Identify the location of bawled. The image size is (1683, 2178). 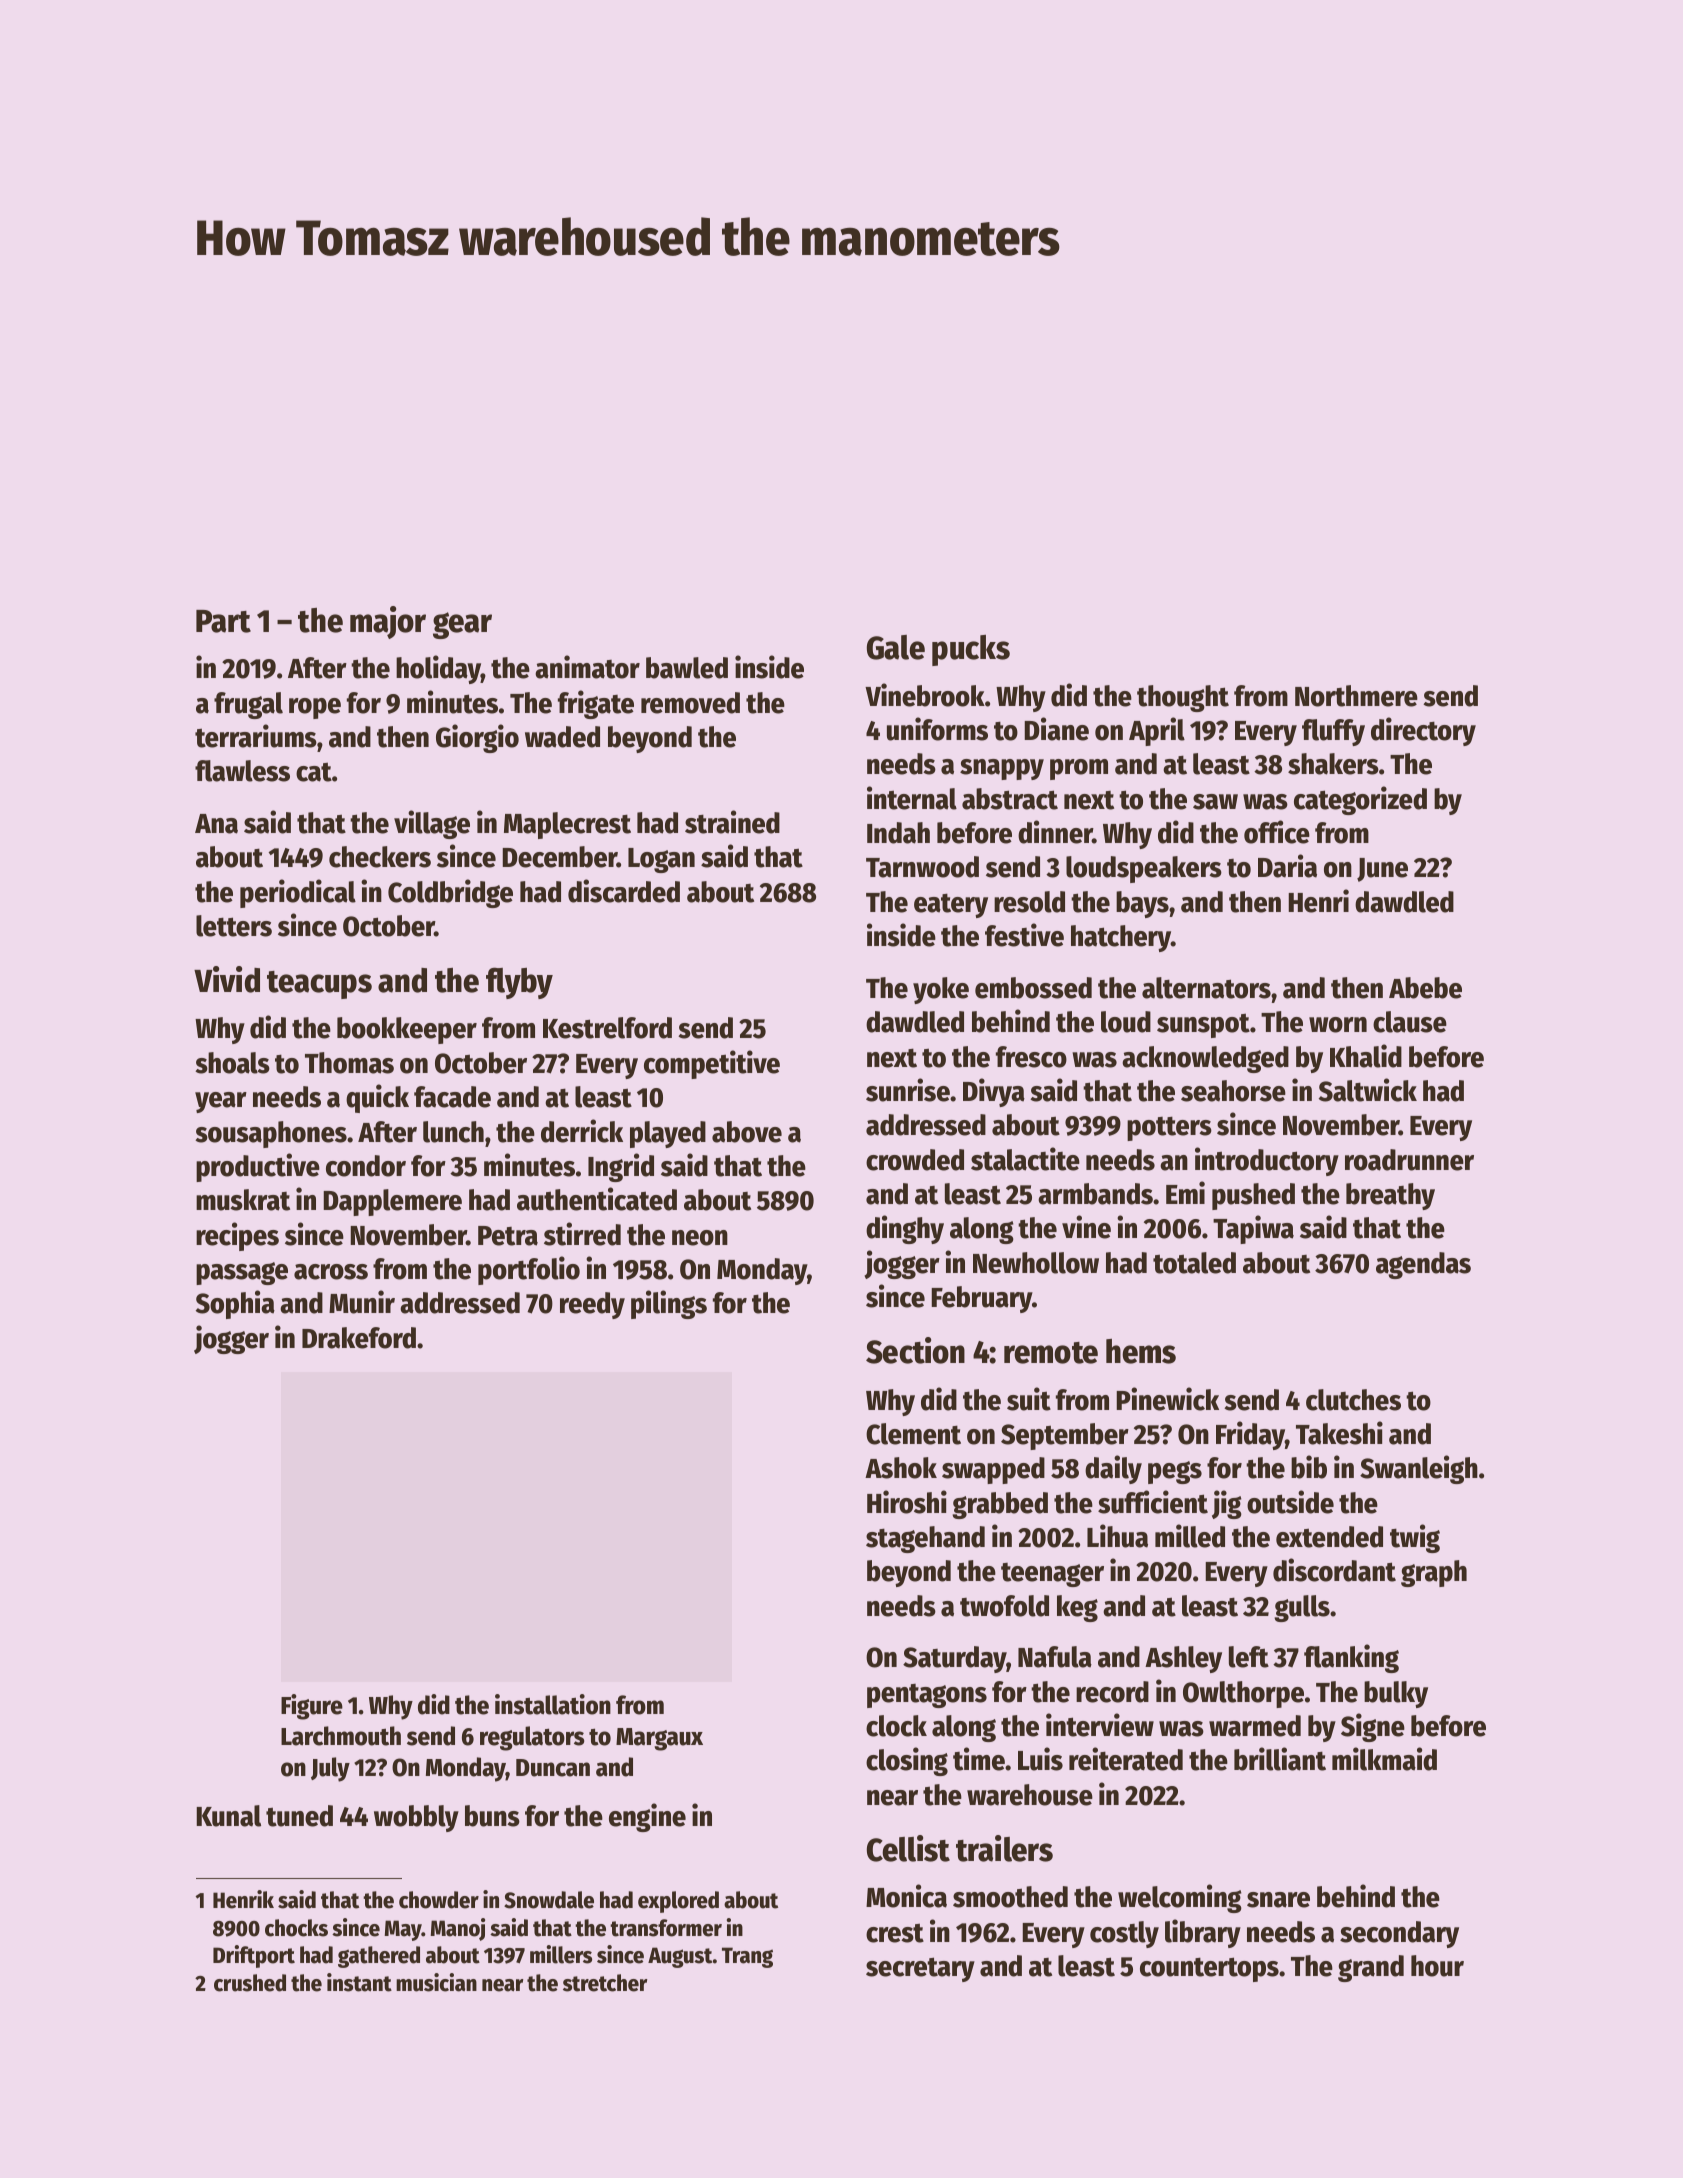
(687, 668).
